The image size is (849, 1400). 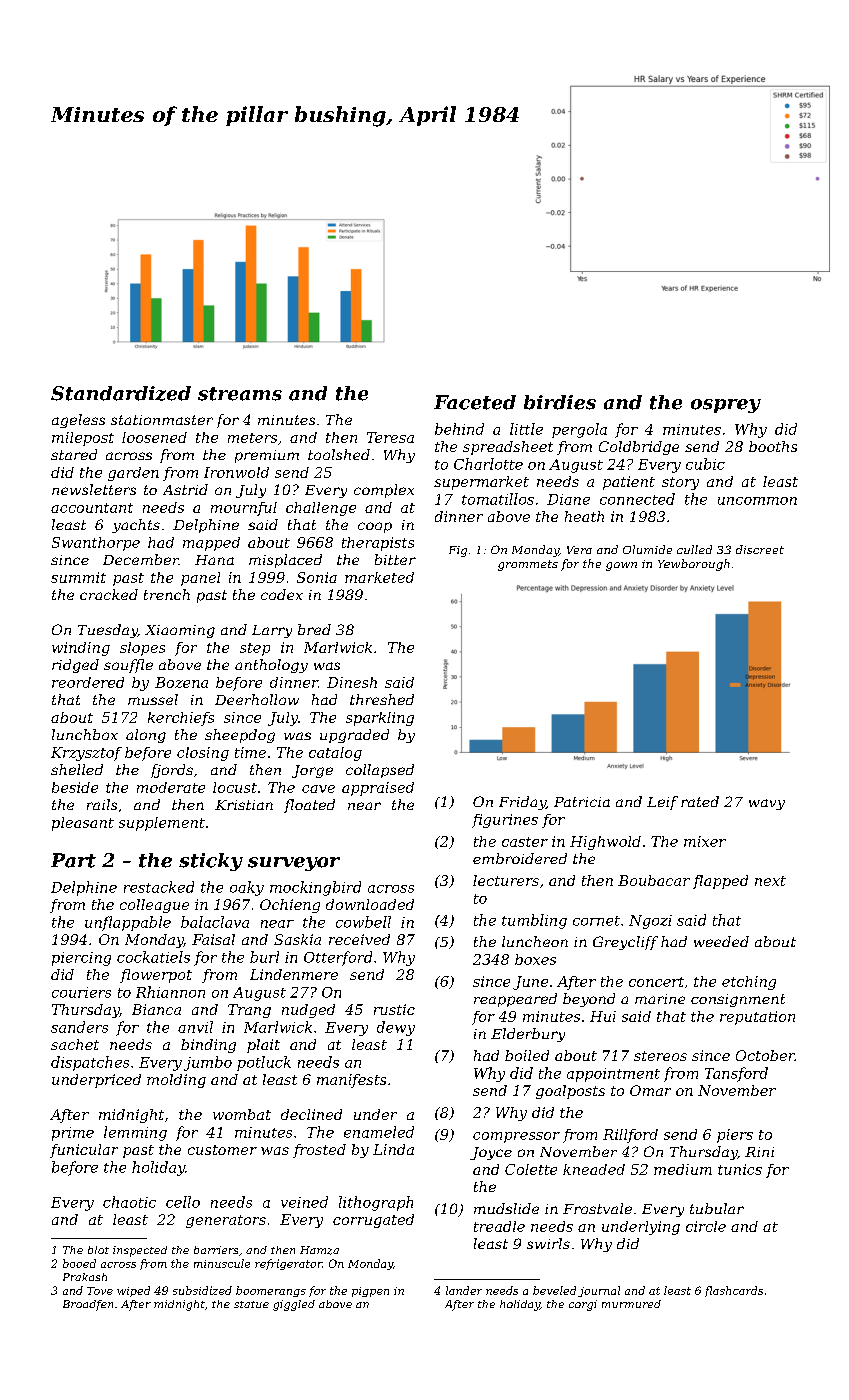 I want to click on premium, so click(x=267, y=456).
